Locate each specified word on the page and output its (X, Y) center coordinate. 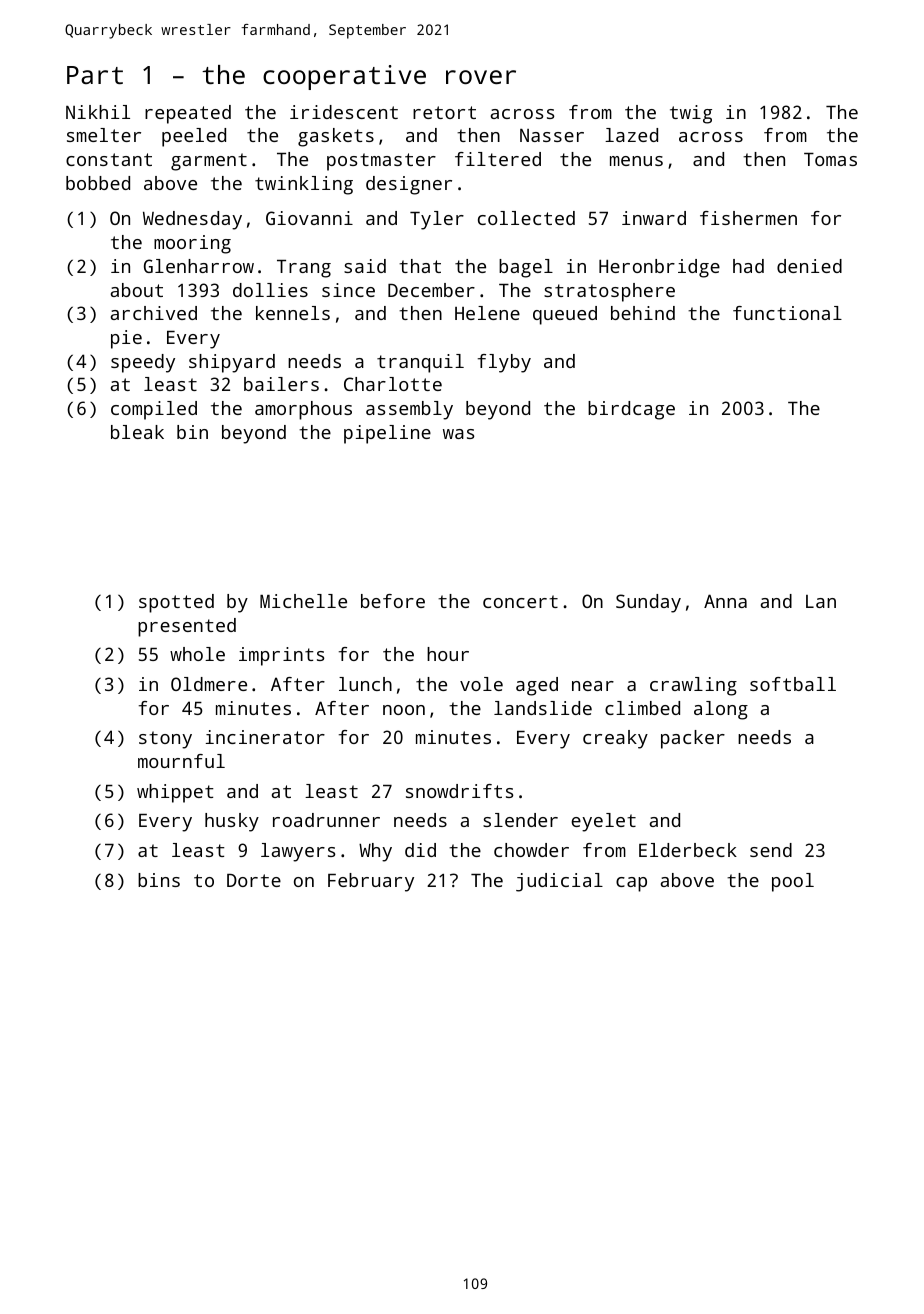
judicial (559, 882)
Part (95, 75)
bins (159, 880)
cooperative (344, 77)
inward (654, 218)
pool (793, 882)
